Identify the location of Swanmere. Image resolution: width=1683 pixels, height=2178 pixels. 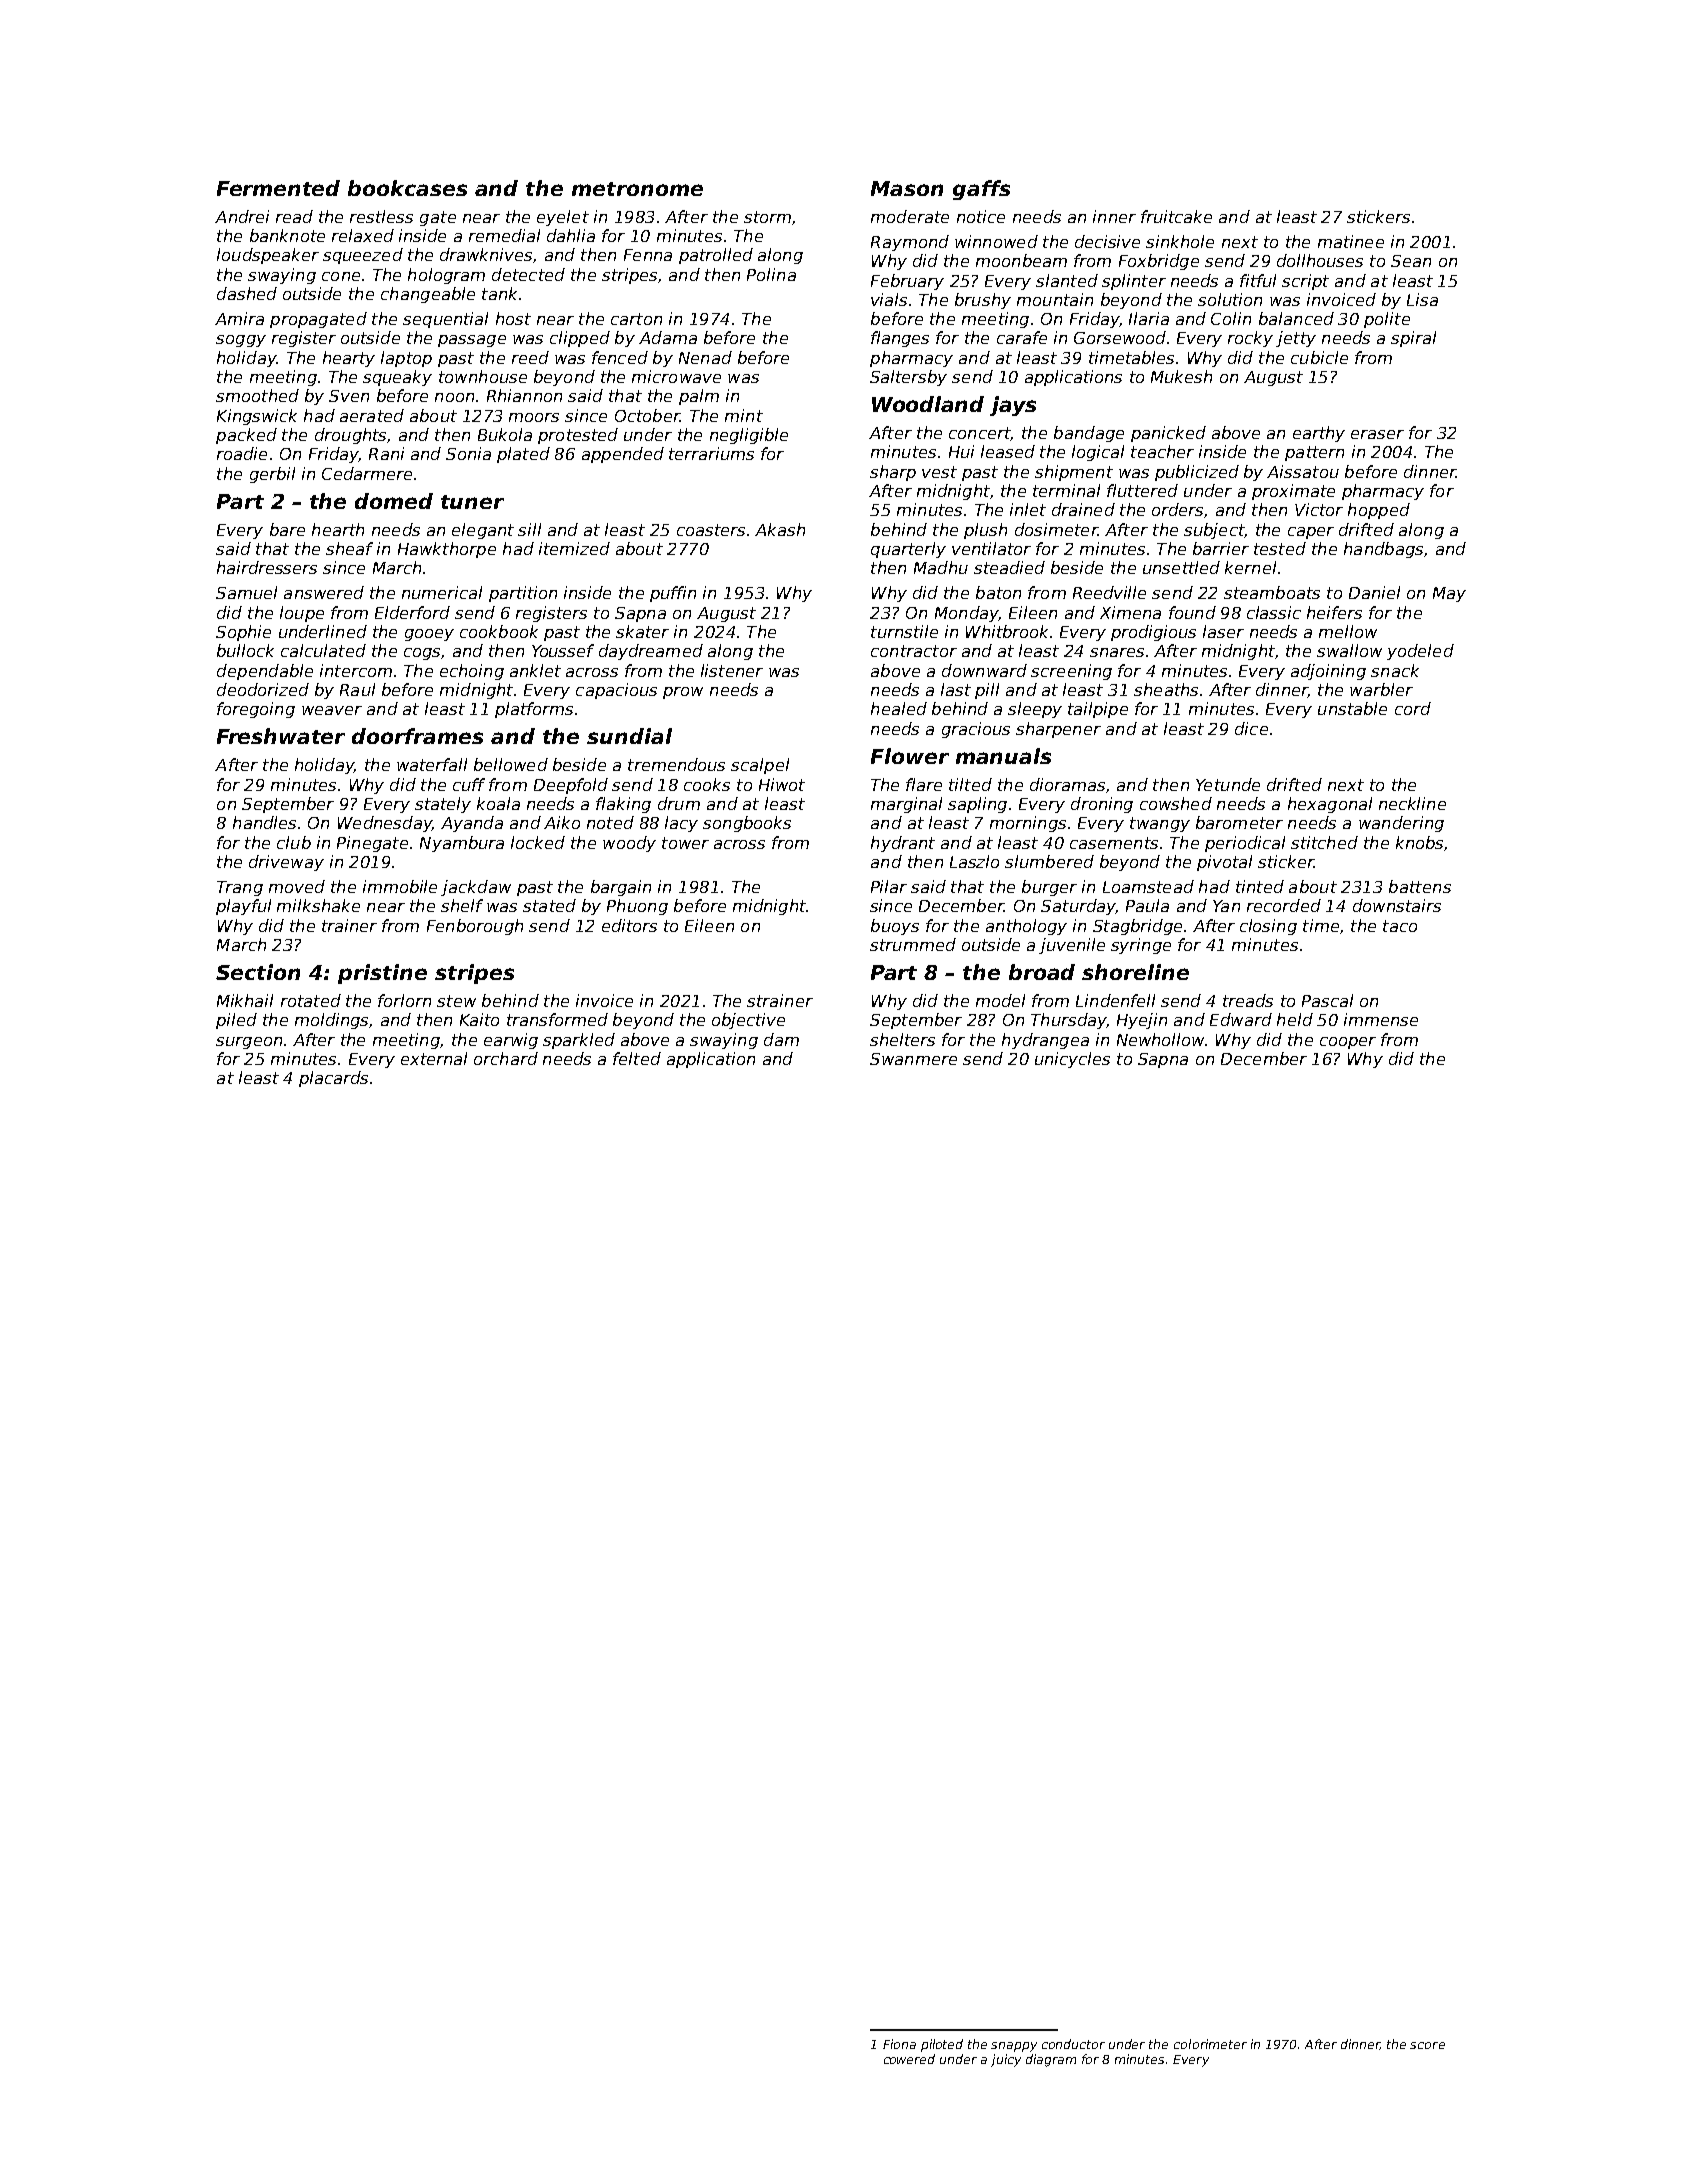
(913, 1059).
